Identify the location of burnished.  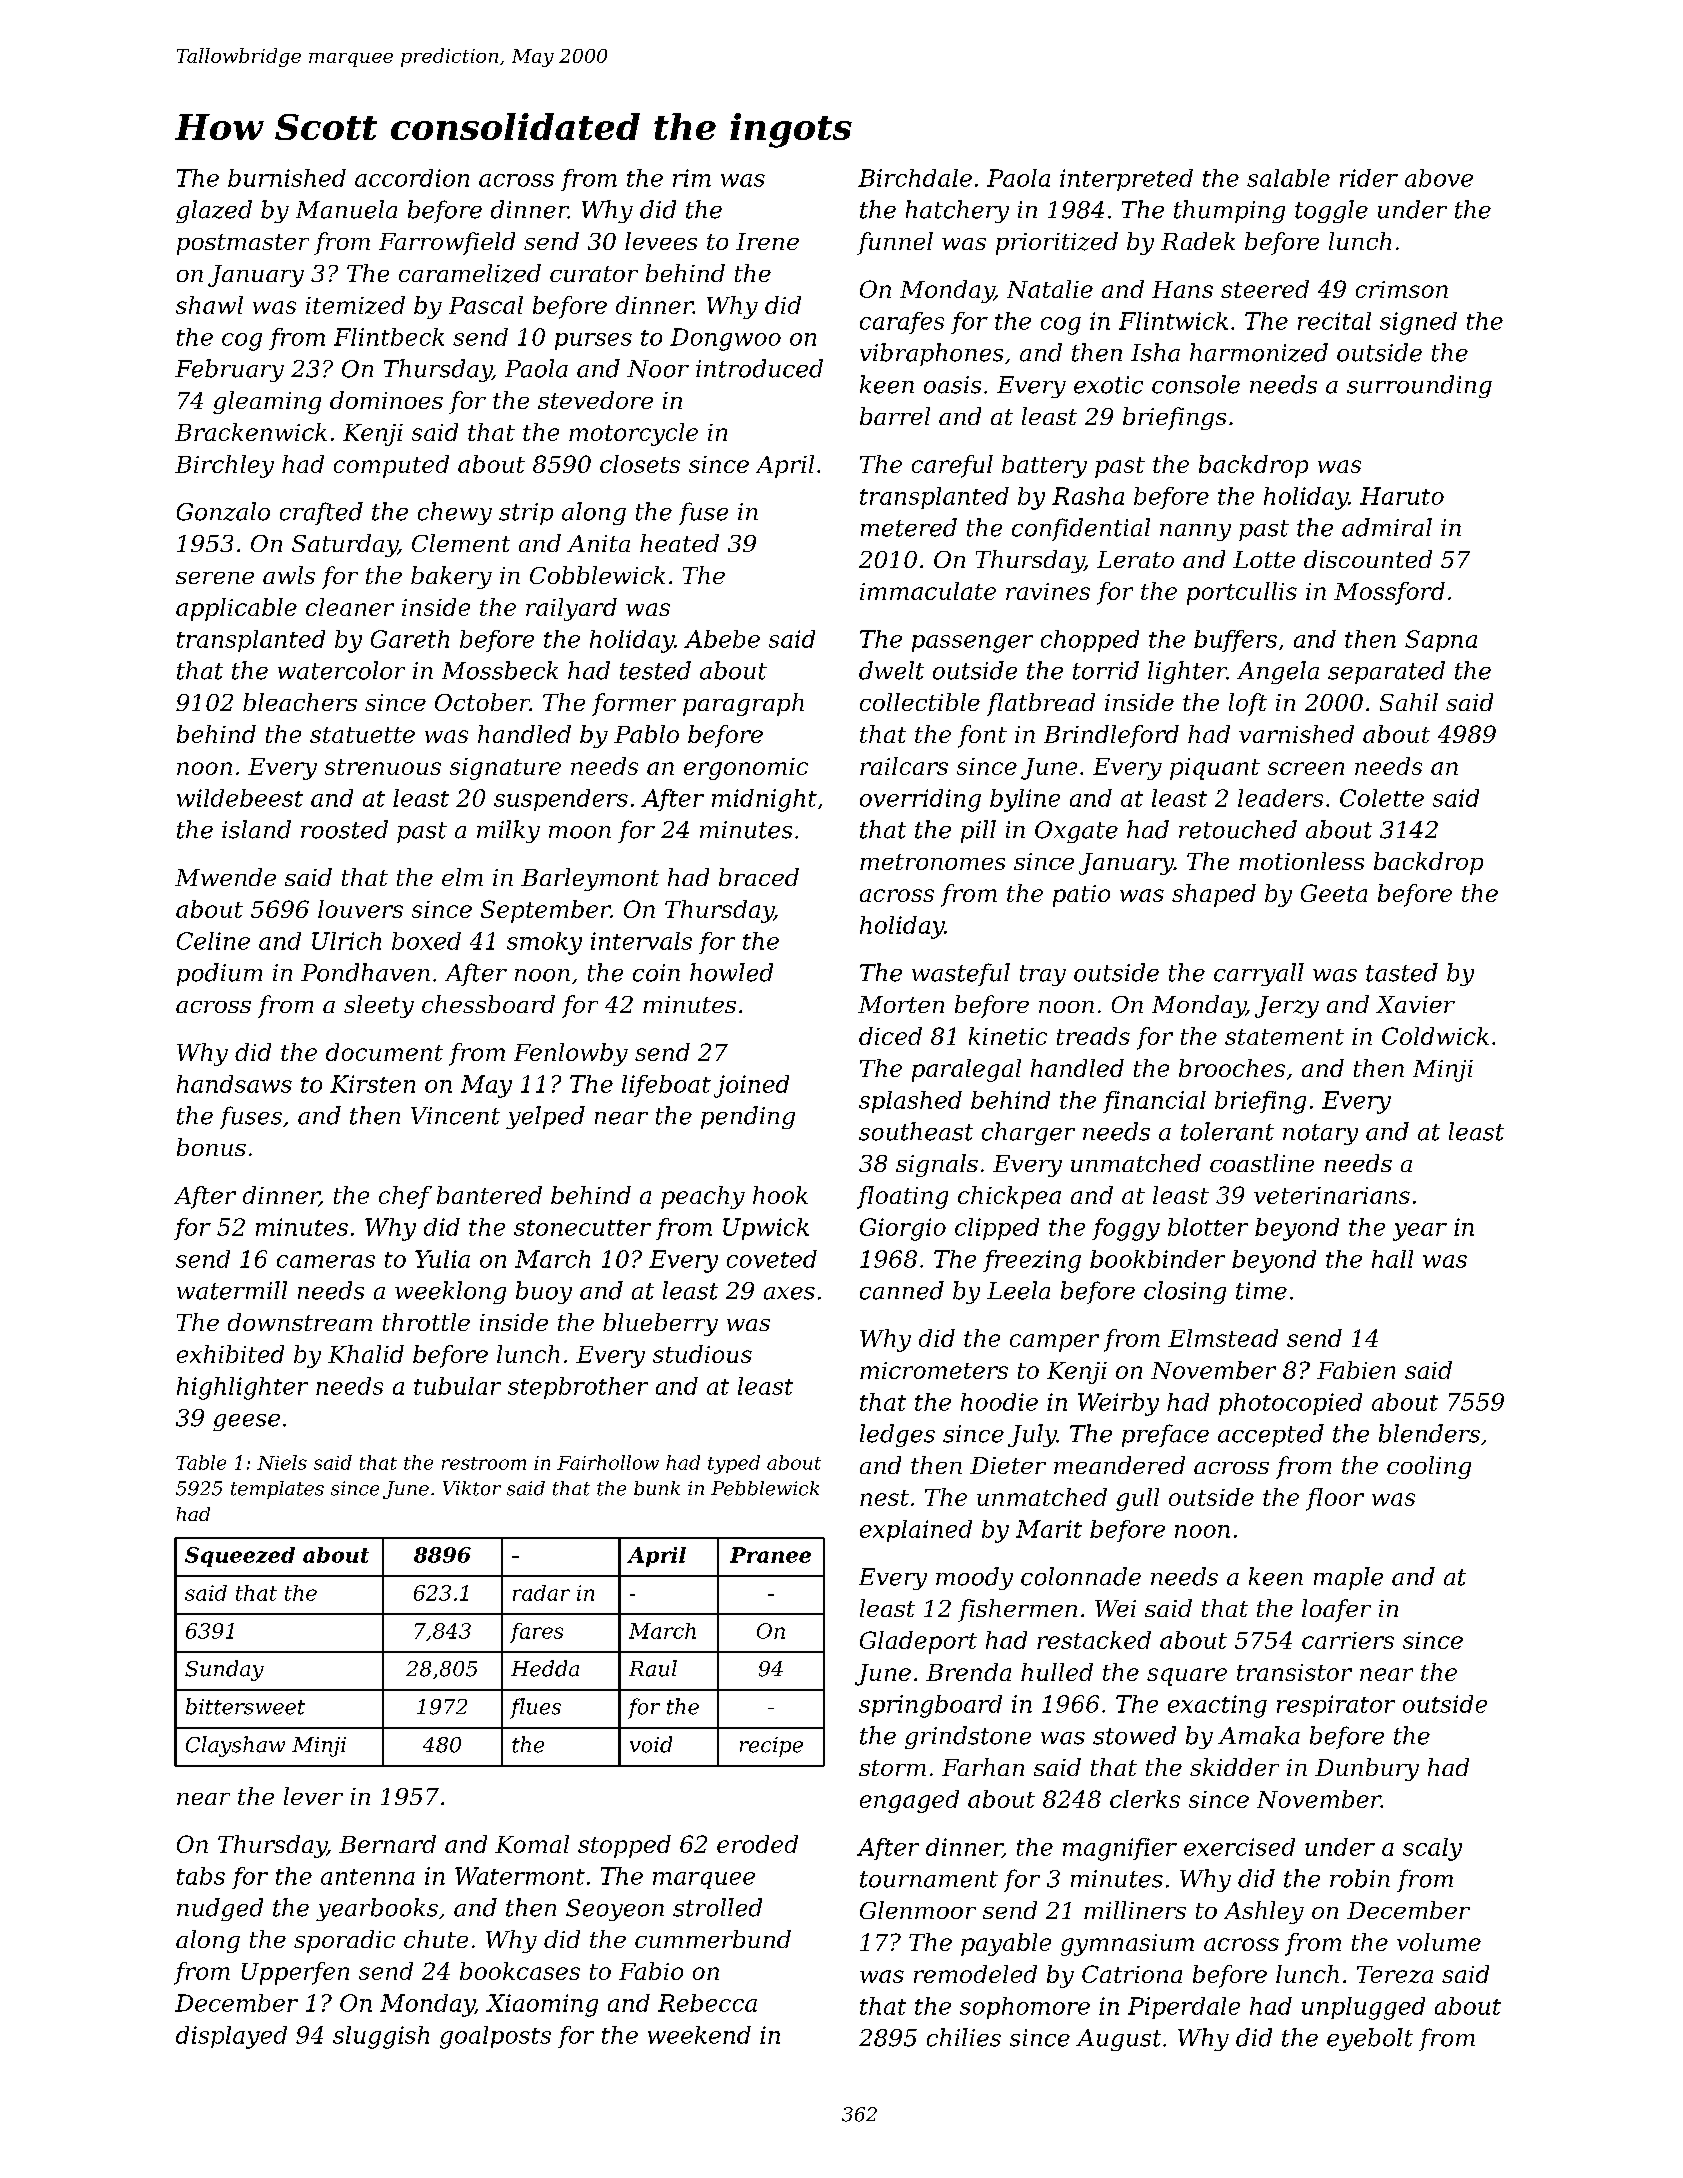
(287, 178).
